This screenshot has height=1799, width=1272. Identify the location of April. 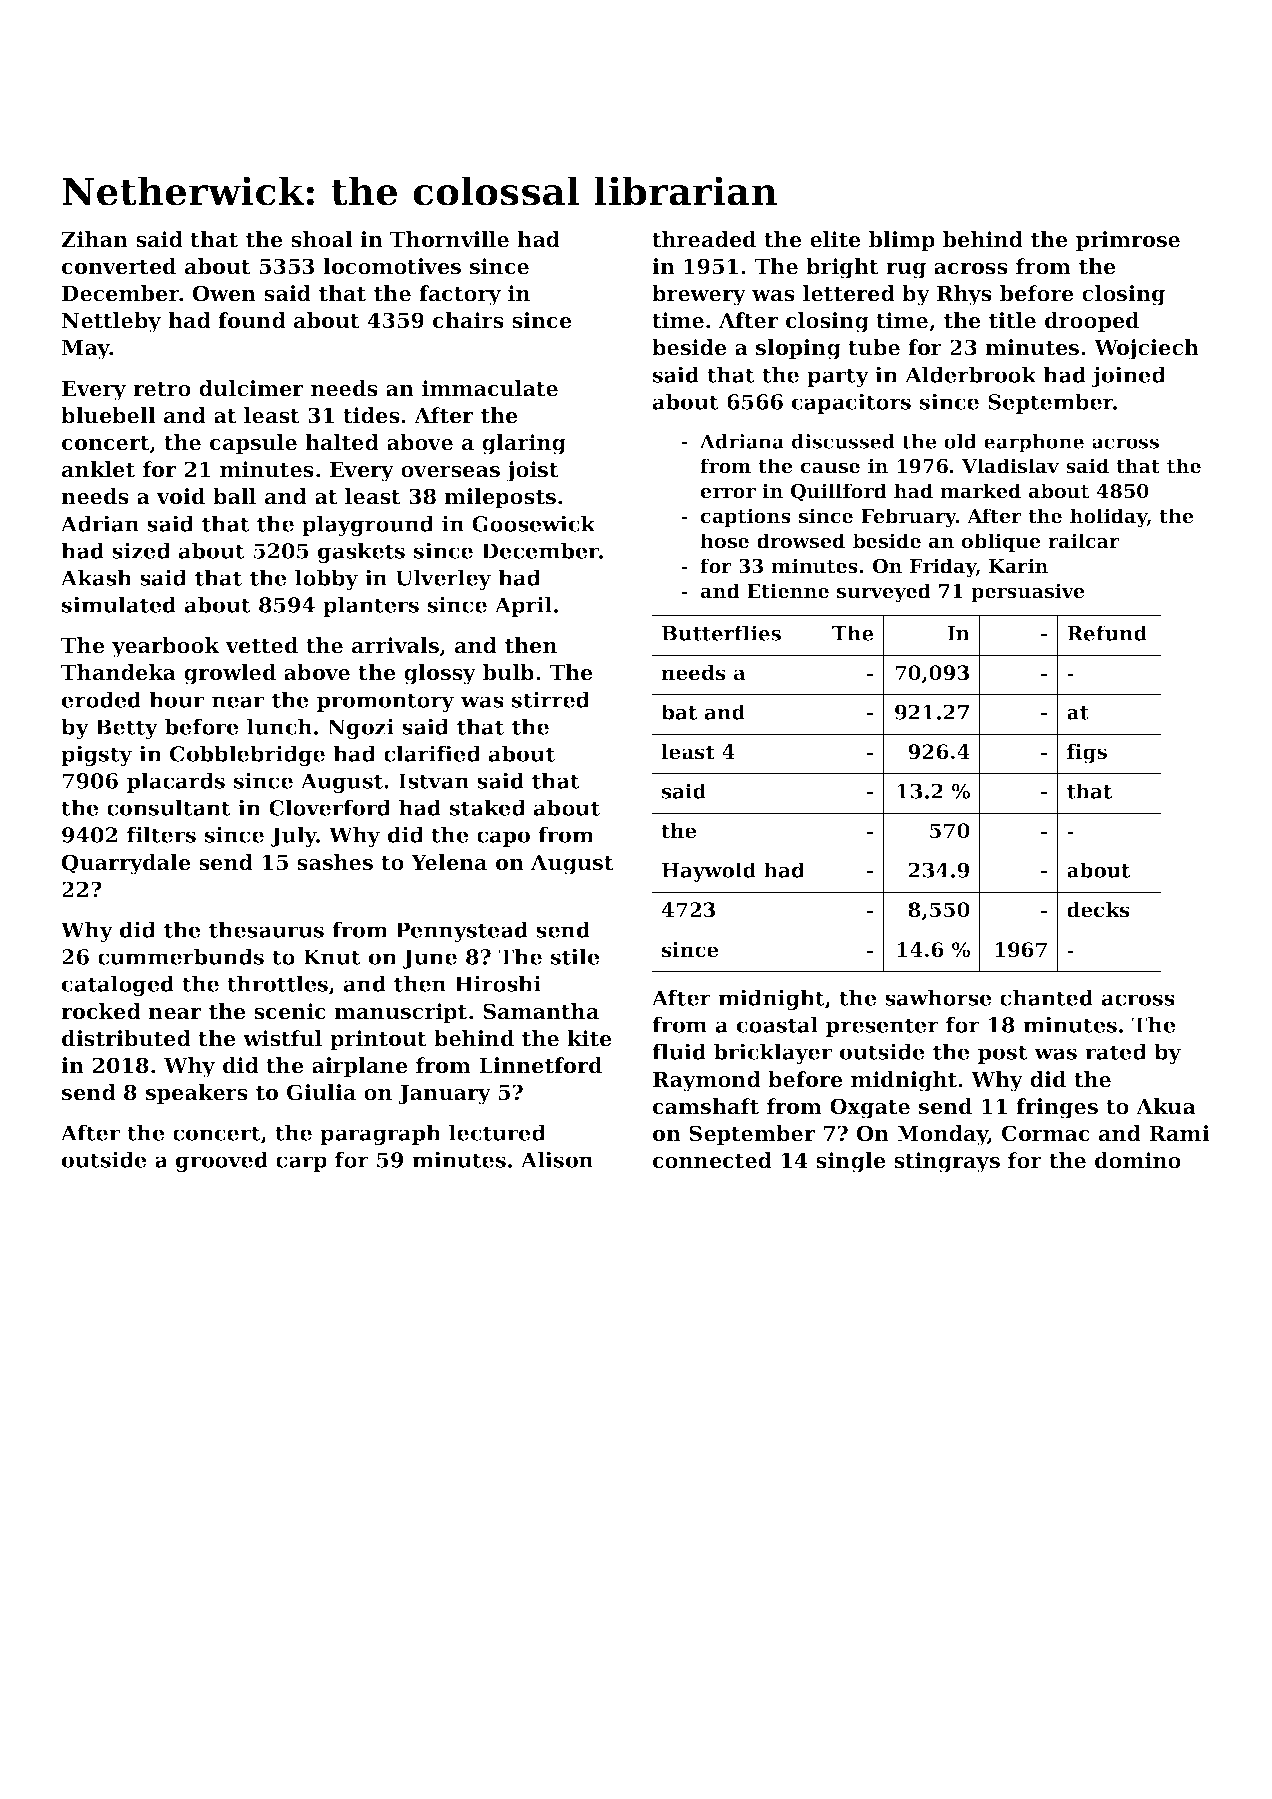
(523, 606).
